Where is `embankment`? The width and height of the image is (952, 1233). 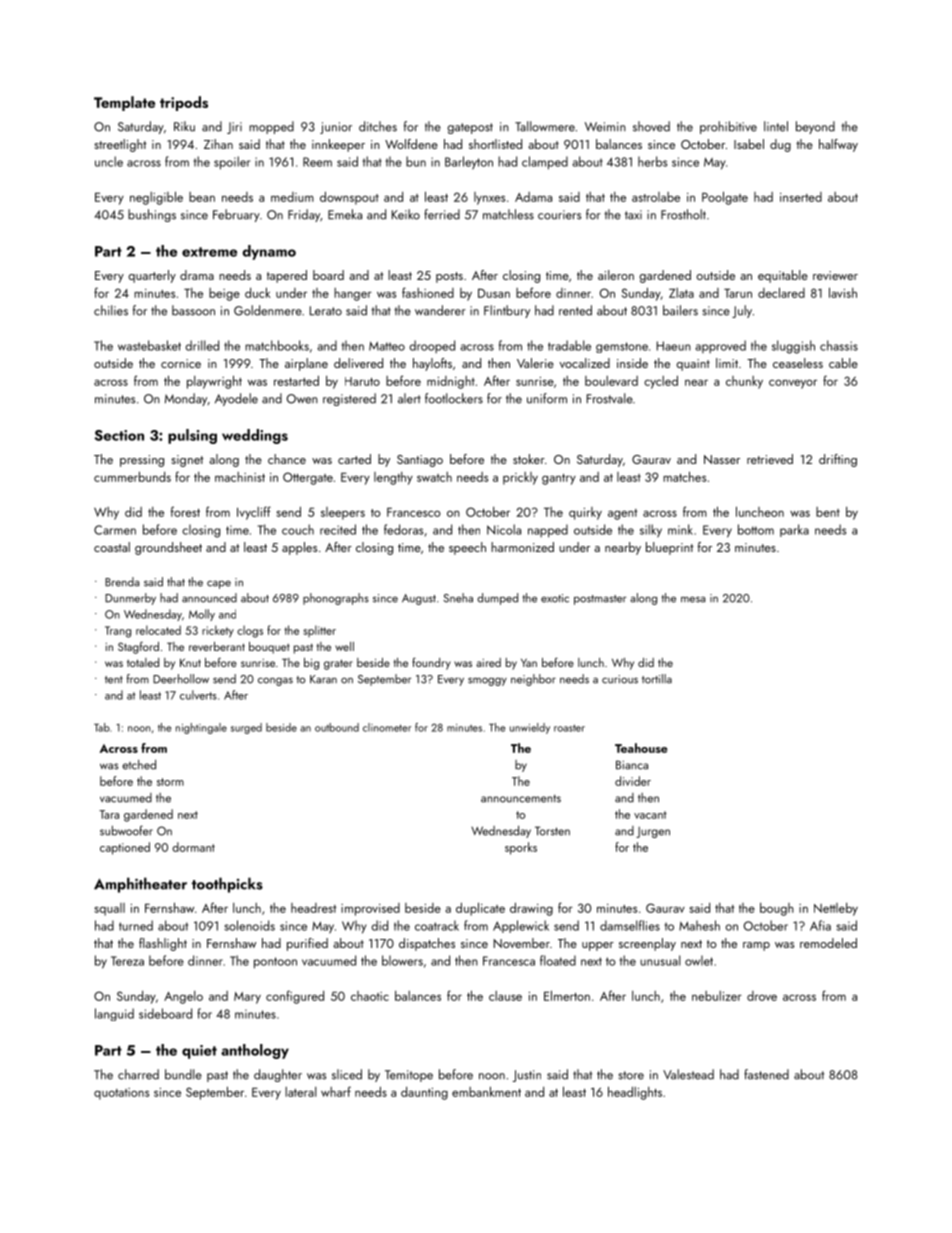
embankment is located at coordinates (486, 1092).
